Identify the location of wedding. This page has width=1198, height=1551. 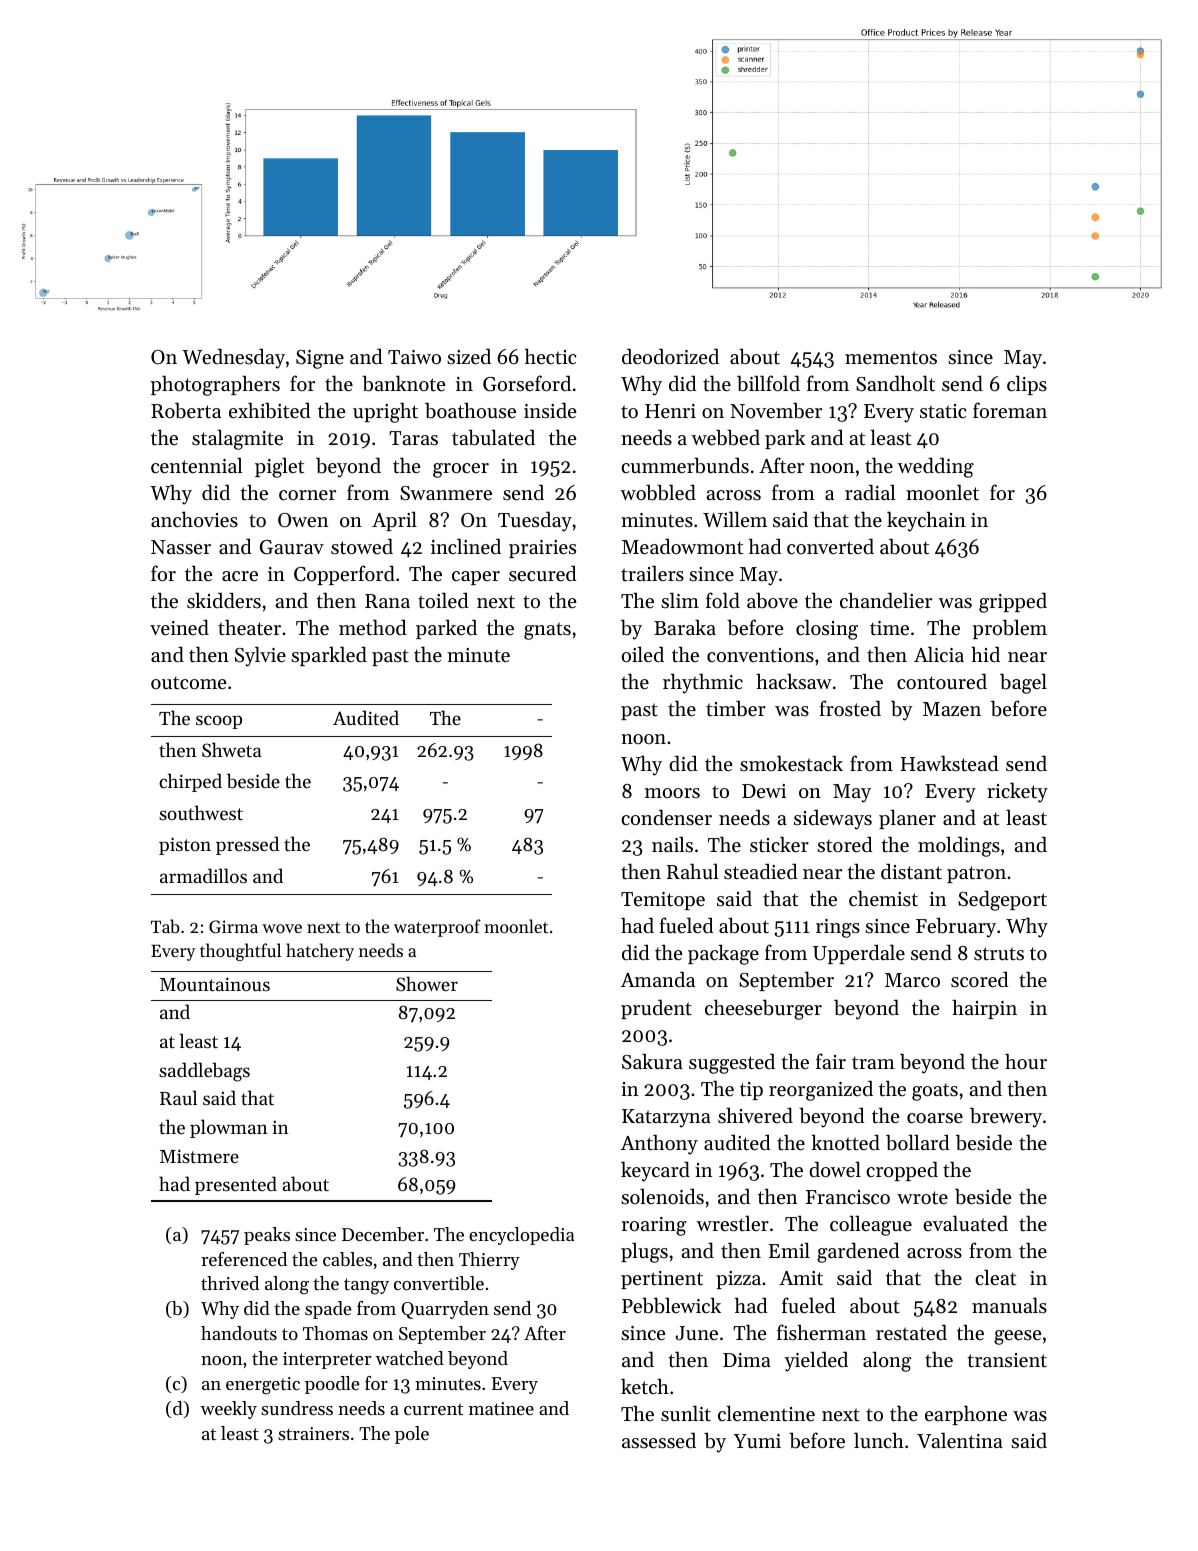
(935, 467).
